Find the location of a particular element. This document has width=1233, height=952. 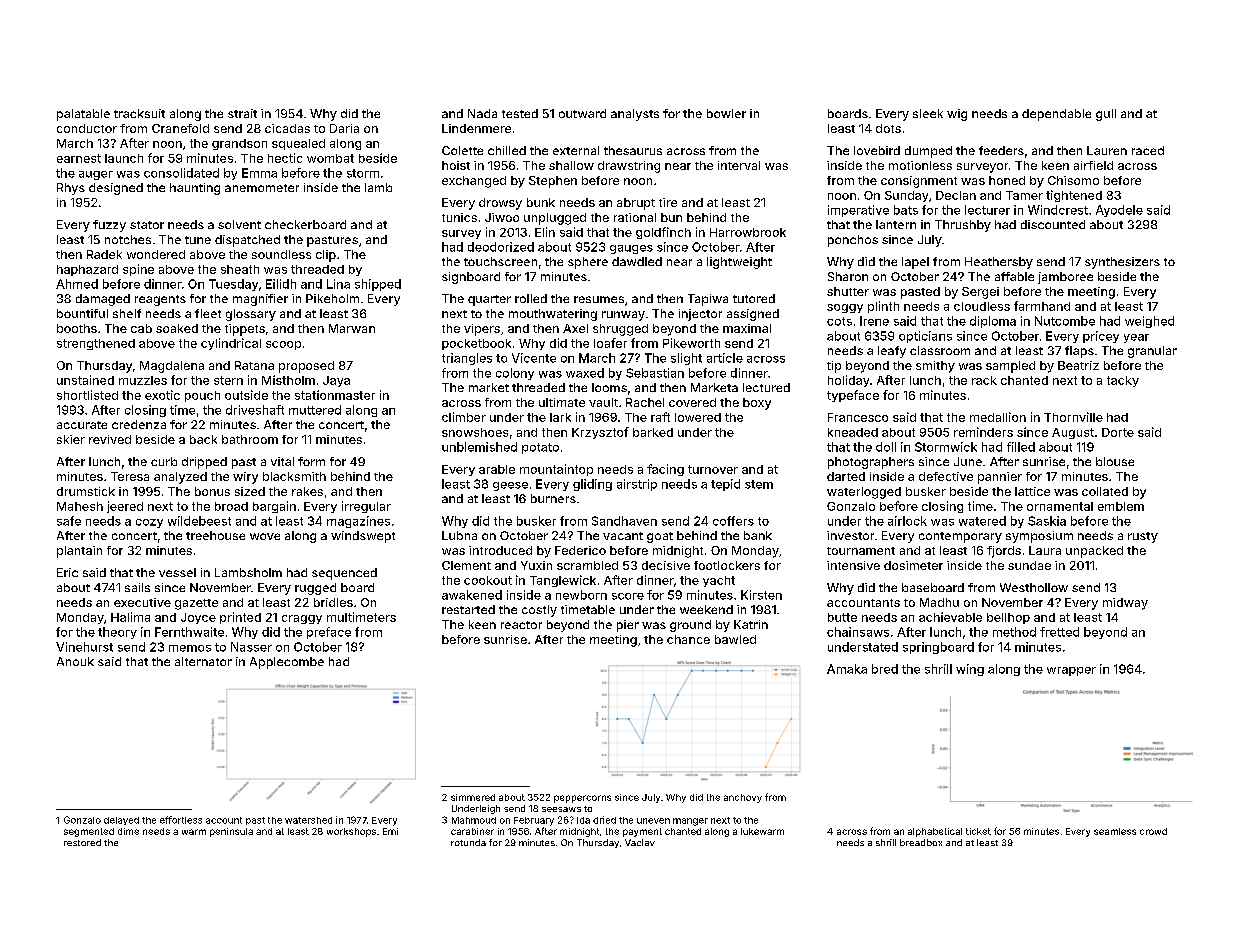

anchovy is located at coordinates (743, 798).
